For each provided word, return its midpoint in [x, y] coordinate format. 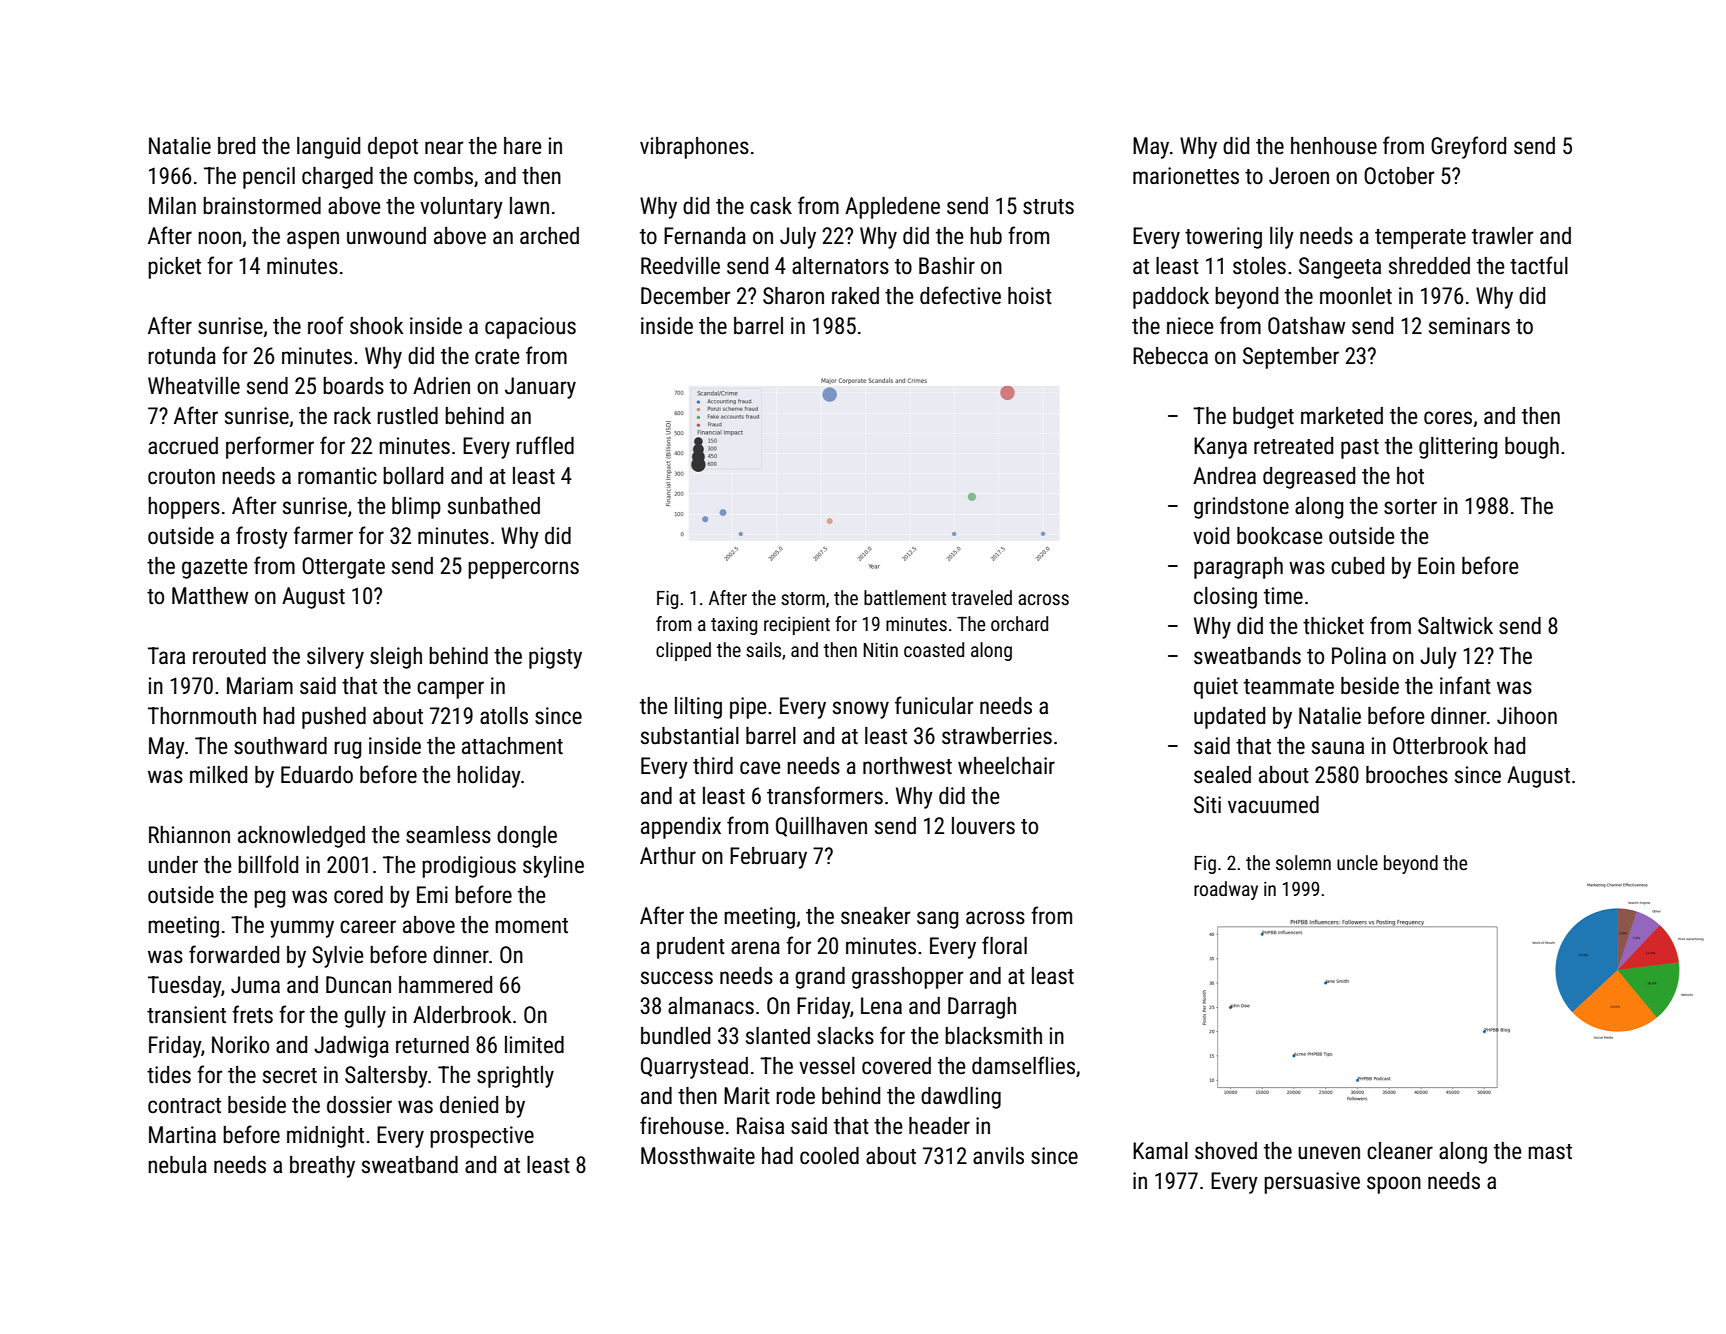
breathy [322, 1167]
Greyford [1468, 147]
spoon [1394, 1185]
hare [523, 146]
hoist [1030, 296]
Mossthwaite [698, 1156]
